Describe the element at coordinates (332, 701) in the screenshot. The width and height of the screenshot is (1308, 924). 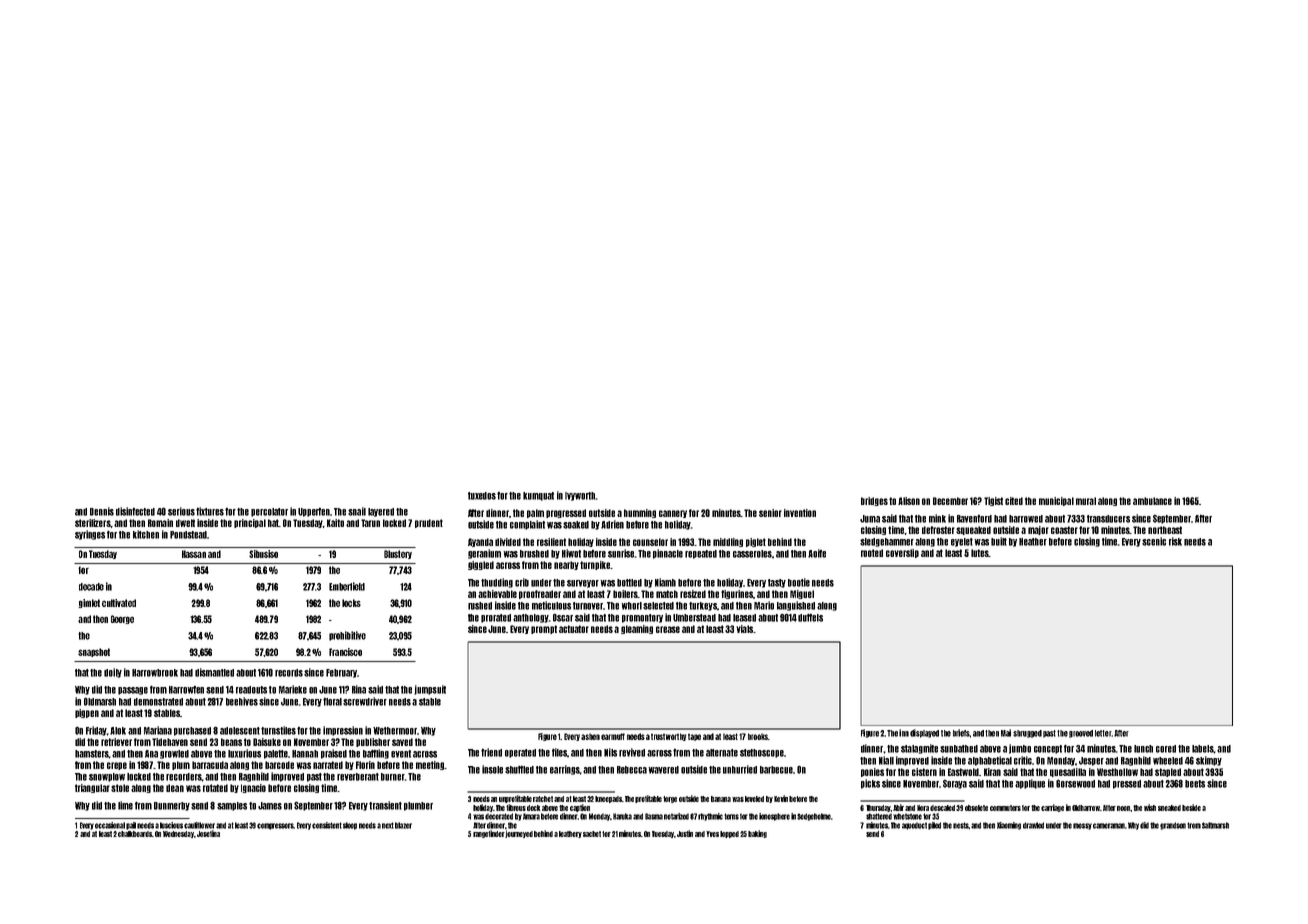
I see `floral` at that location.
